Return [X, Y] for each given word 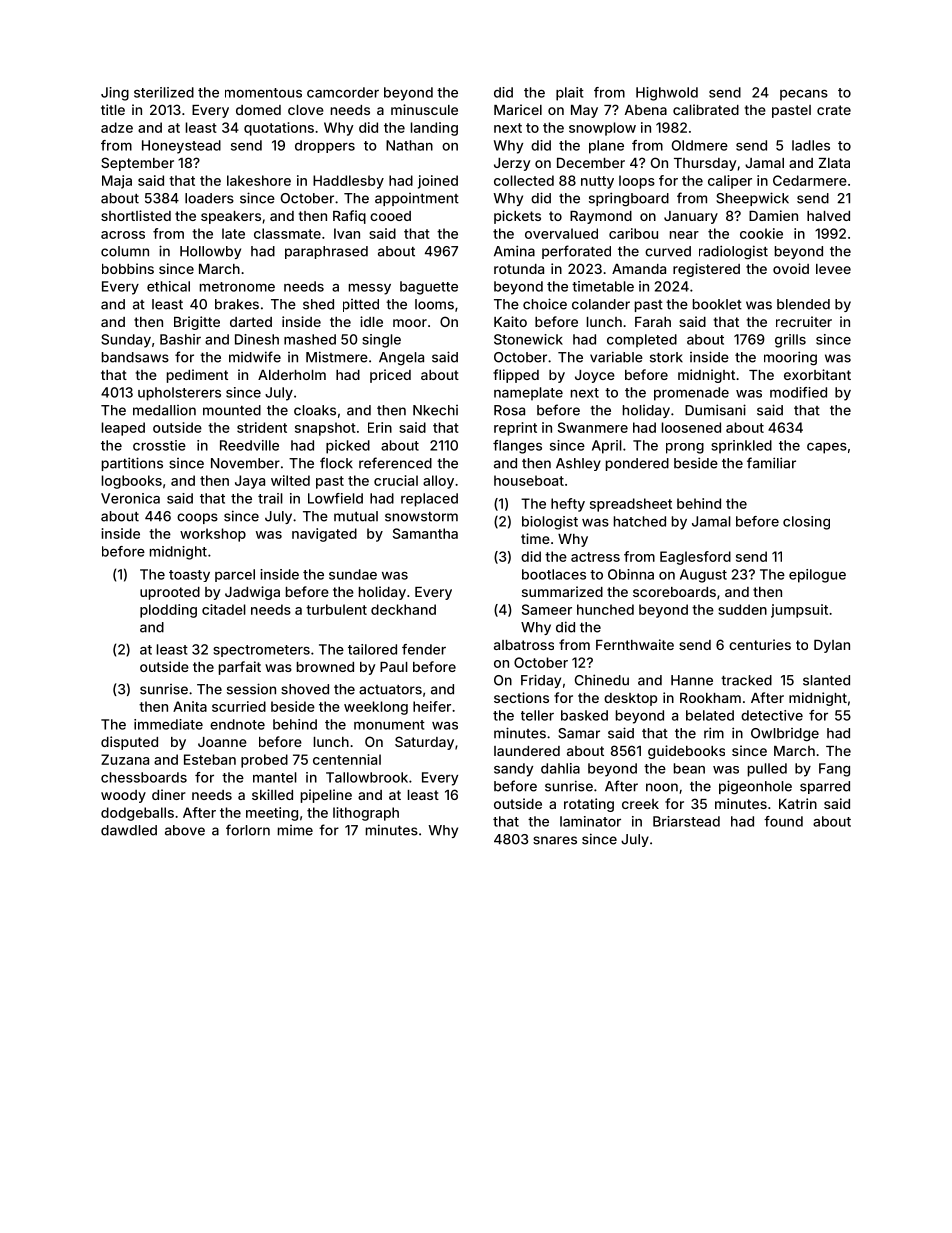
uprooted [170, 593]
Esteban [210, 759]
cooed [390, 216]
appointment [417, 199]
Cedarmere [810, 180]
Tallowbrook [367, 777]
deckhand [403, 609]
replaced [429, 500]
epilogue [817, 576]
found [783, 821]
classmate [287, 233]
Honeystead [181, 147]
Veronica [130, 498]
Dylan [832, 646]
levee [833, 269]
